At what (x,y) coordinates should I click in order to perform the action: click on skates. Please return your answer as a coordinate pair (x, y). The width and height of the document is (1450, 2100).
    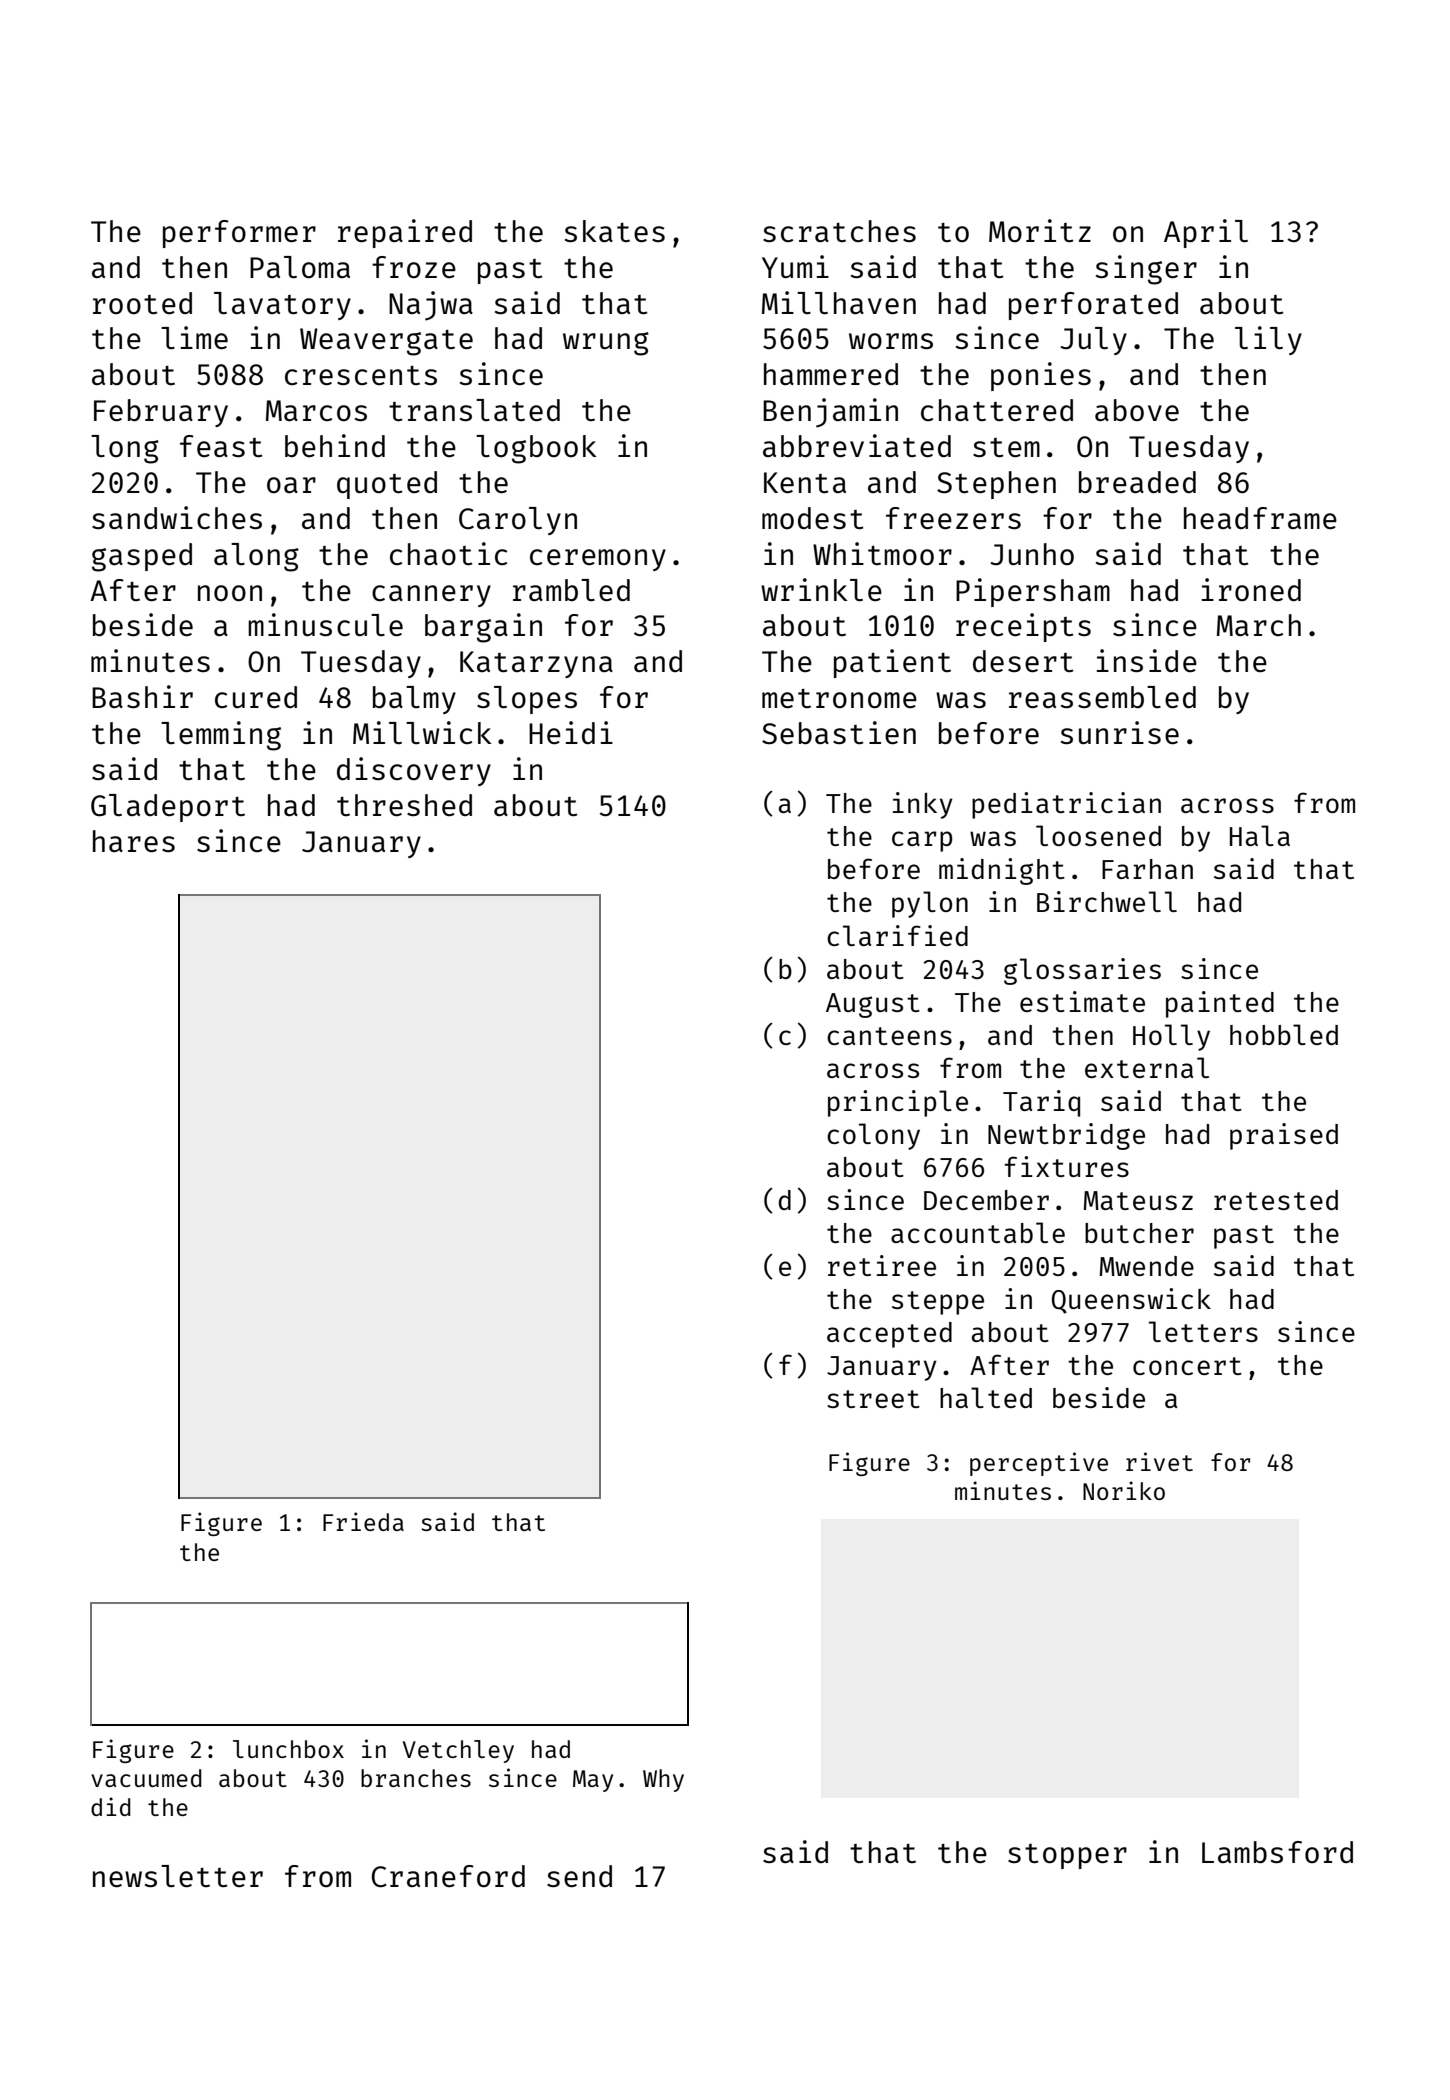
    Looking at the image, I should click on (615, 231).
